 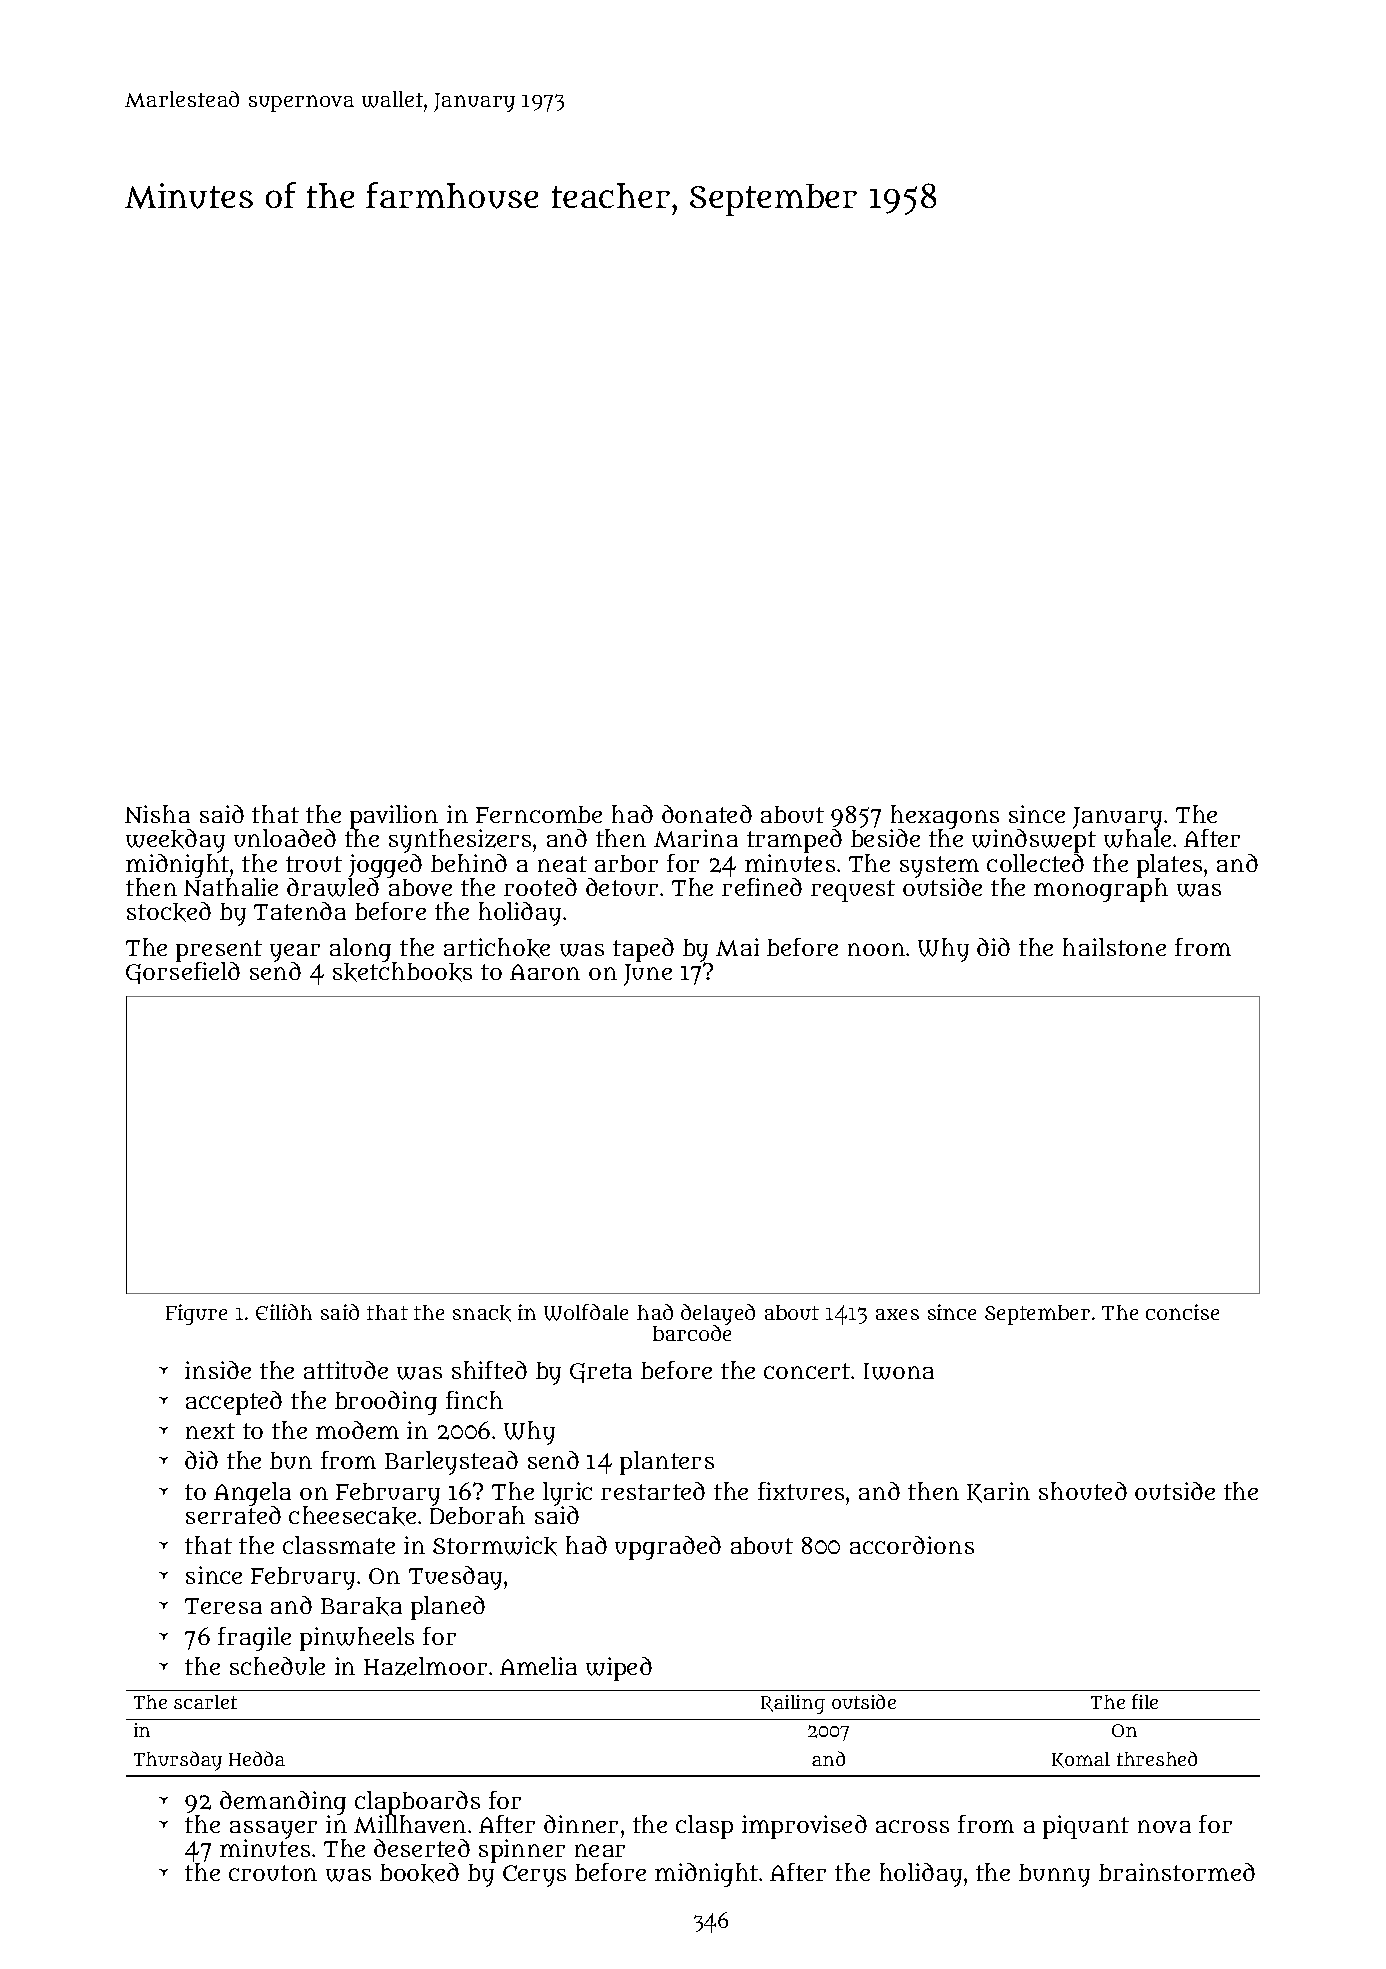 I want to click on concise, so click(x=1182, y=1312).
